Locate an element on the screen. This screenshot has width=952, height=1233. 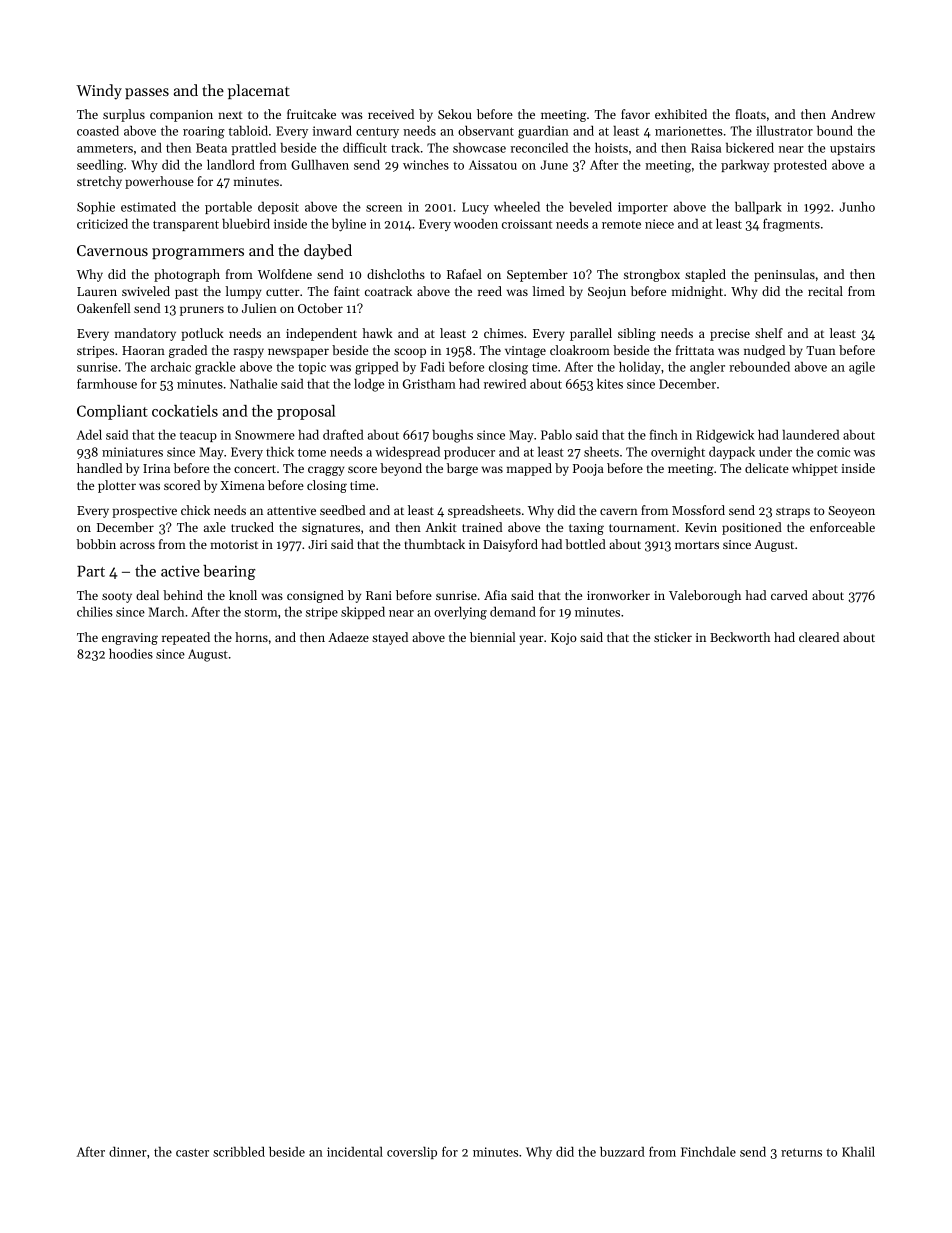
deposit is located at coordinates (278, 208).
